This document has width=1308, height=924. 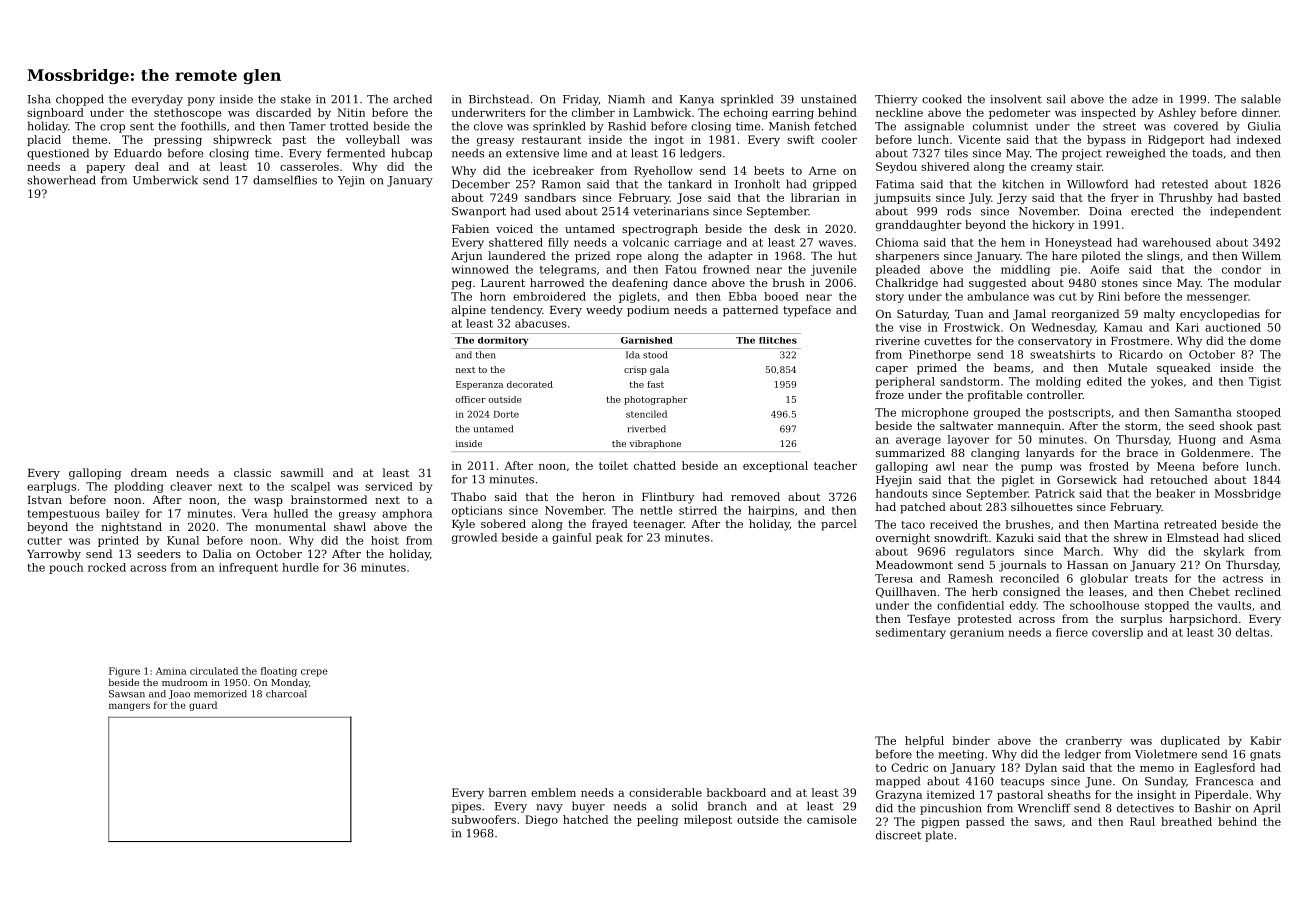 I want to click on mangers, so click(x=129, y=707).
